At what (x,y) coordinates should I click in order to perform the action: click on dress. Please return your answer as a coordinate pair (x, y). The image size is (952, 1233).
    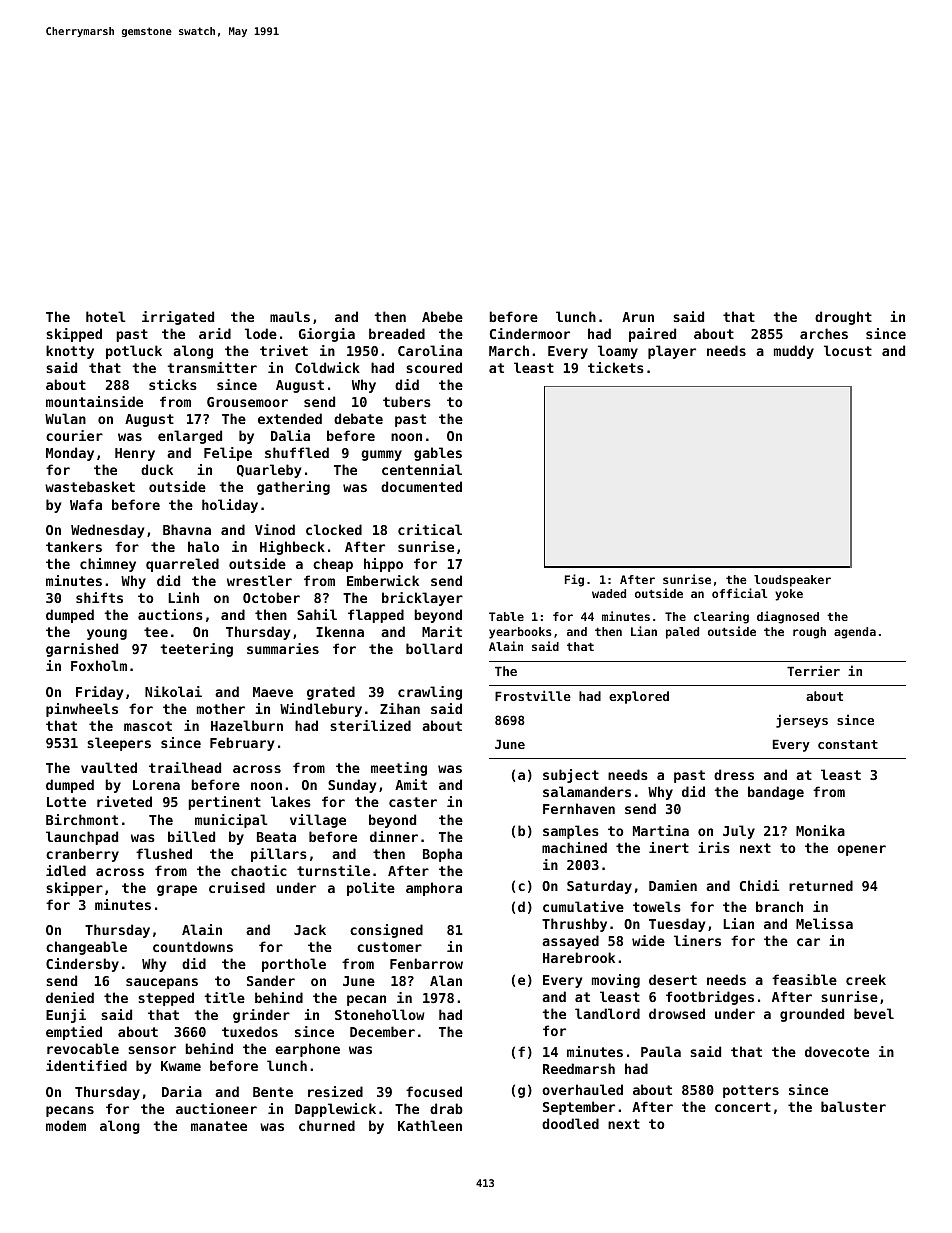
    Looking at the image, I should click on (734, 774).
